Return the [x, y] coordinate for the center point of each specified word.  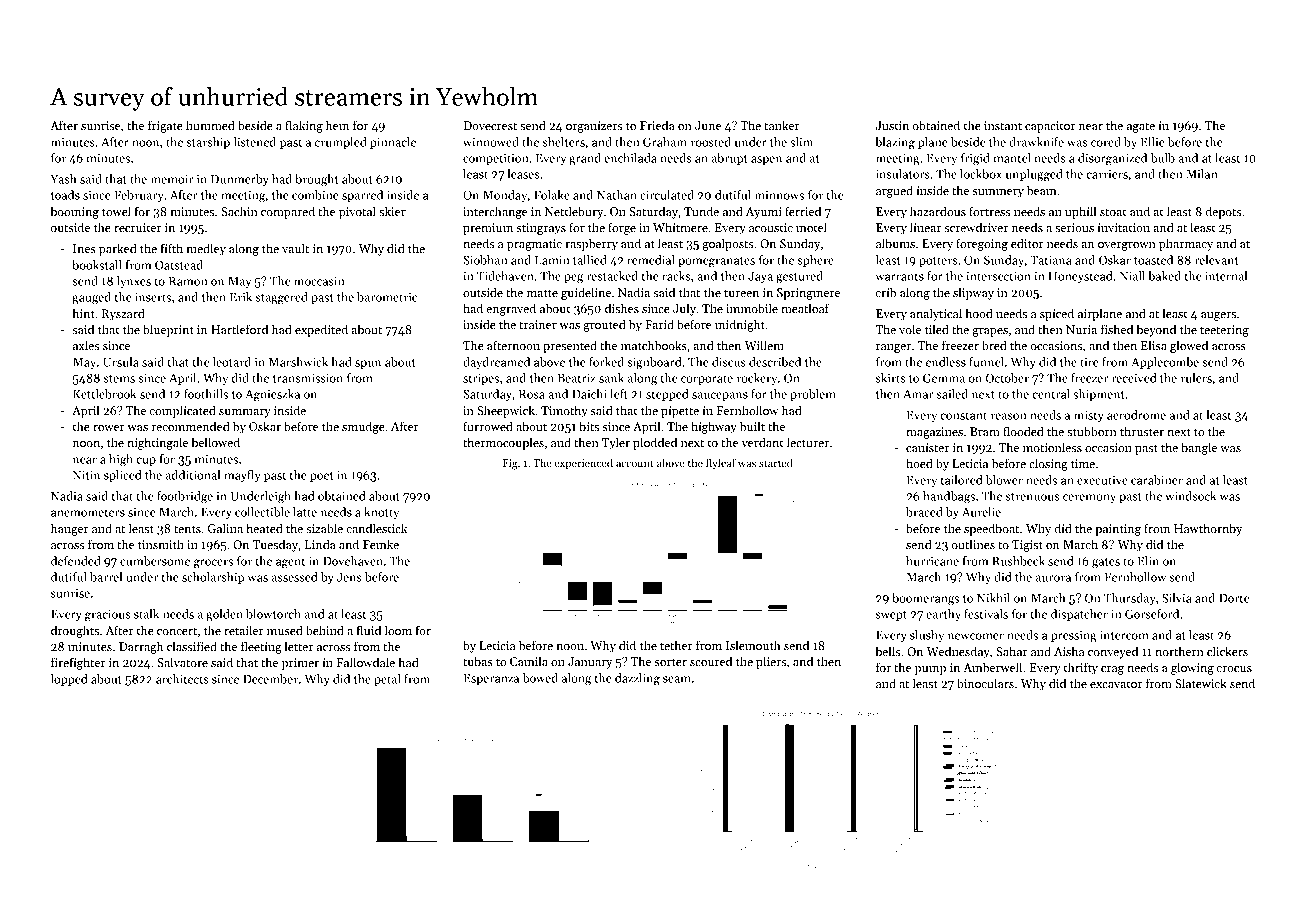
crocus [1234, 669]
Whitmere [680, 227]
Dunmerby [240, 180]
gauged [91, 298]
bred [994, 345]
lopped [69, 680]
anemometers [88, 513]
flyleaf [721, 464]
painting [1118, 530]
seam [677, 679]
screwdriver [976, 227]
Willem [764, 345]
